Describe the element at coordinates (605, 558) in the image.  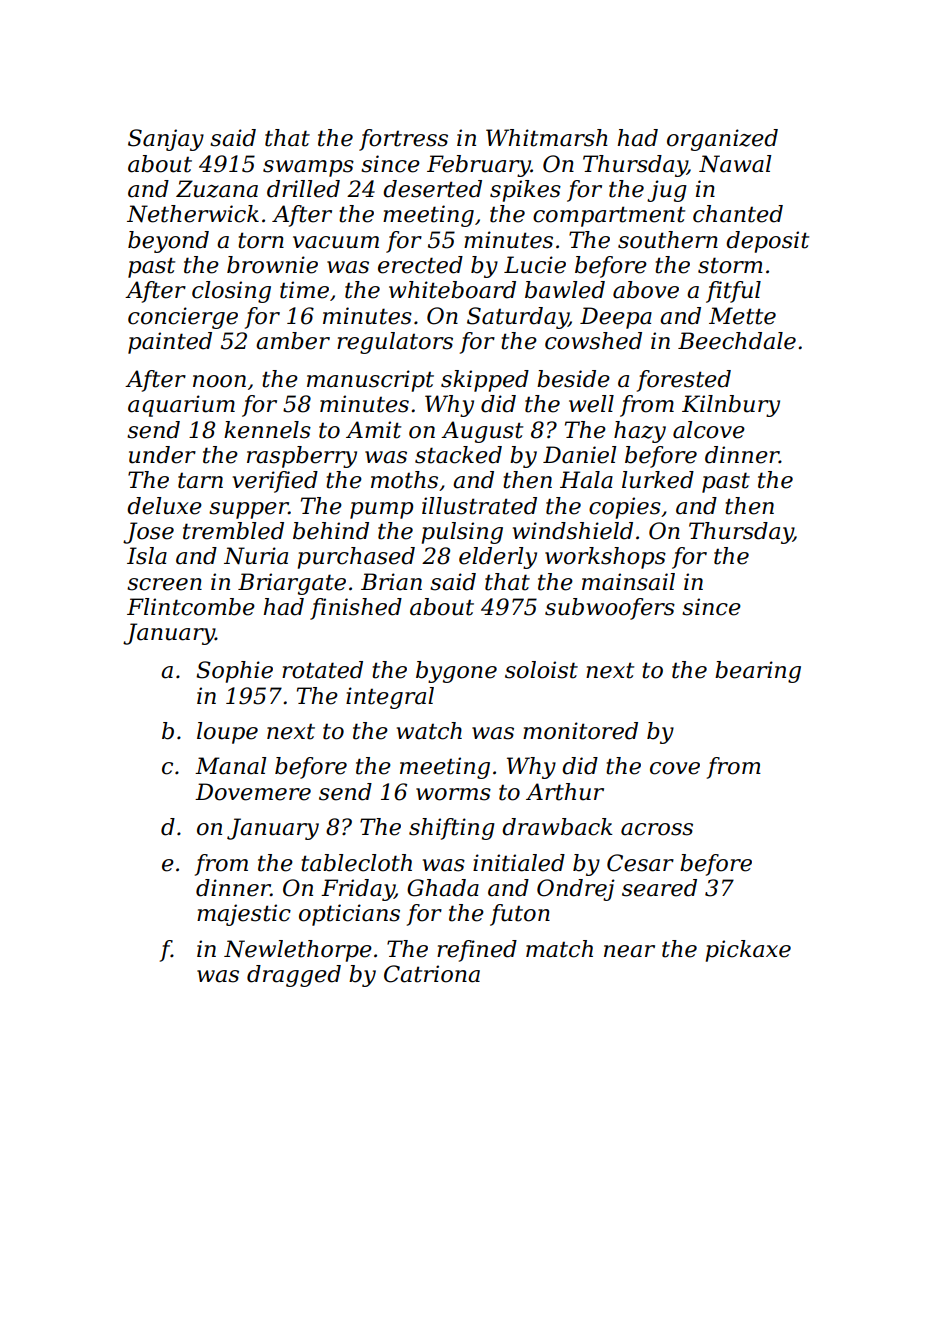
I see `workshops` at that location.
